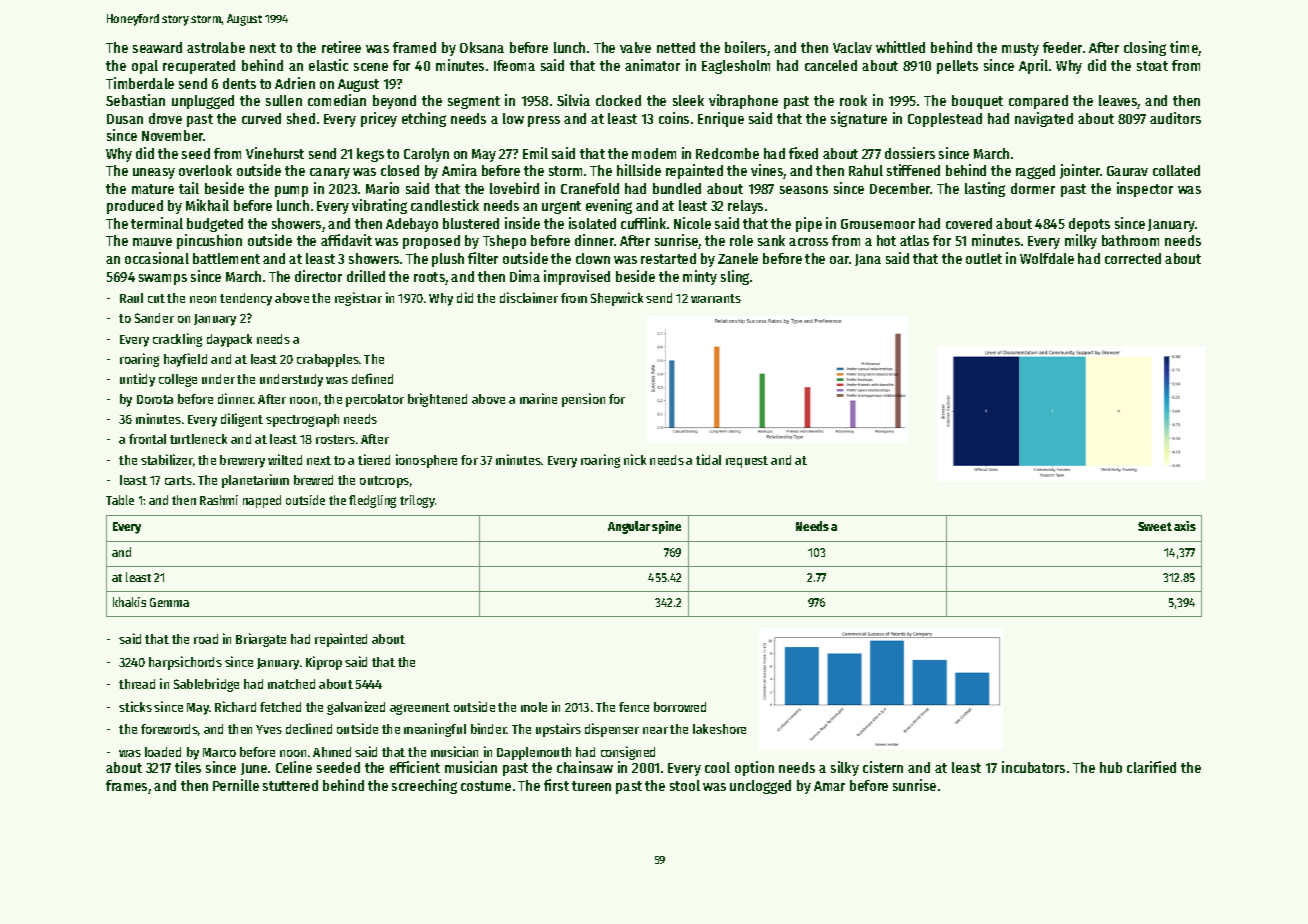 The height and width of the screenshot is (924, 1308). What do you see at coordinates (1151, 767) in the screenshot?
I see `clarified` at bounding box center [1151, 767].
